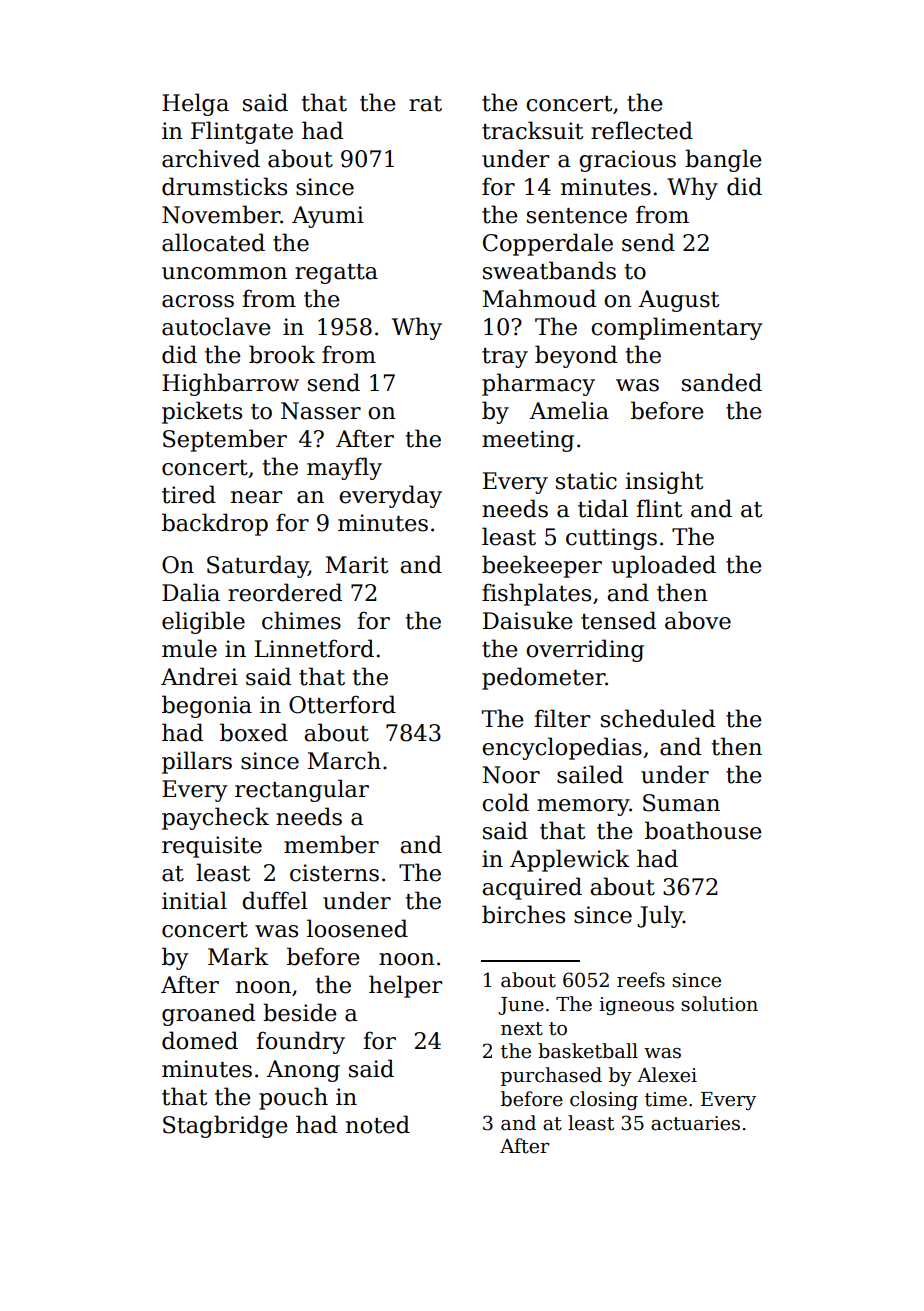  Describe the element at coordinates (523, 914) in the page. I see `birches` at that location.
